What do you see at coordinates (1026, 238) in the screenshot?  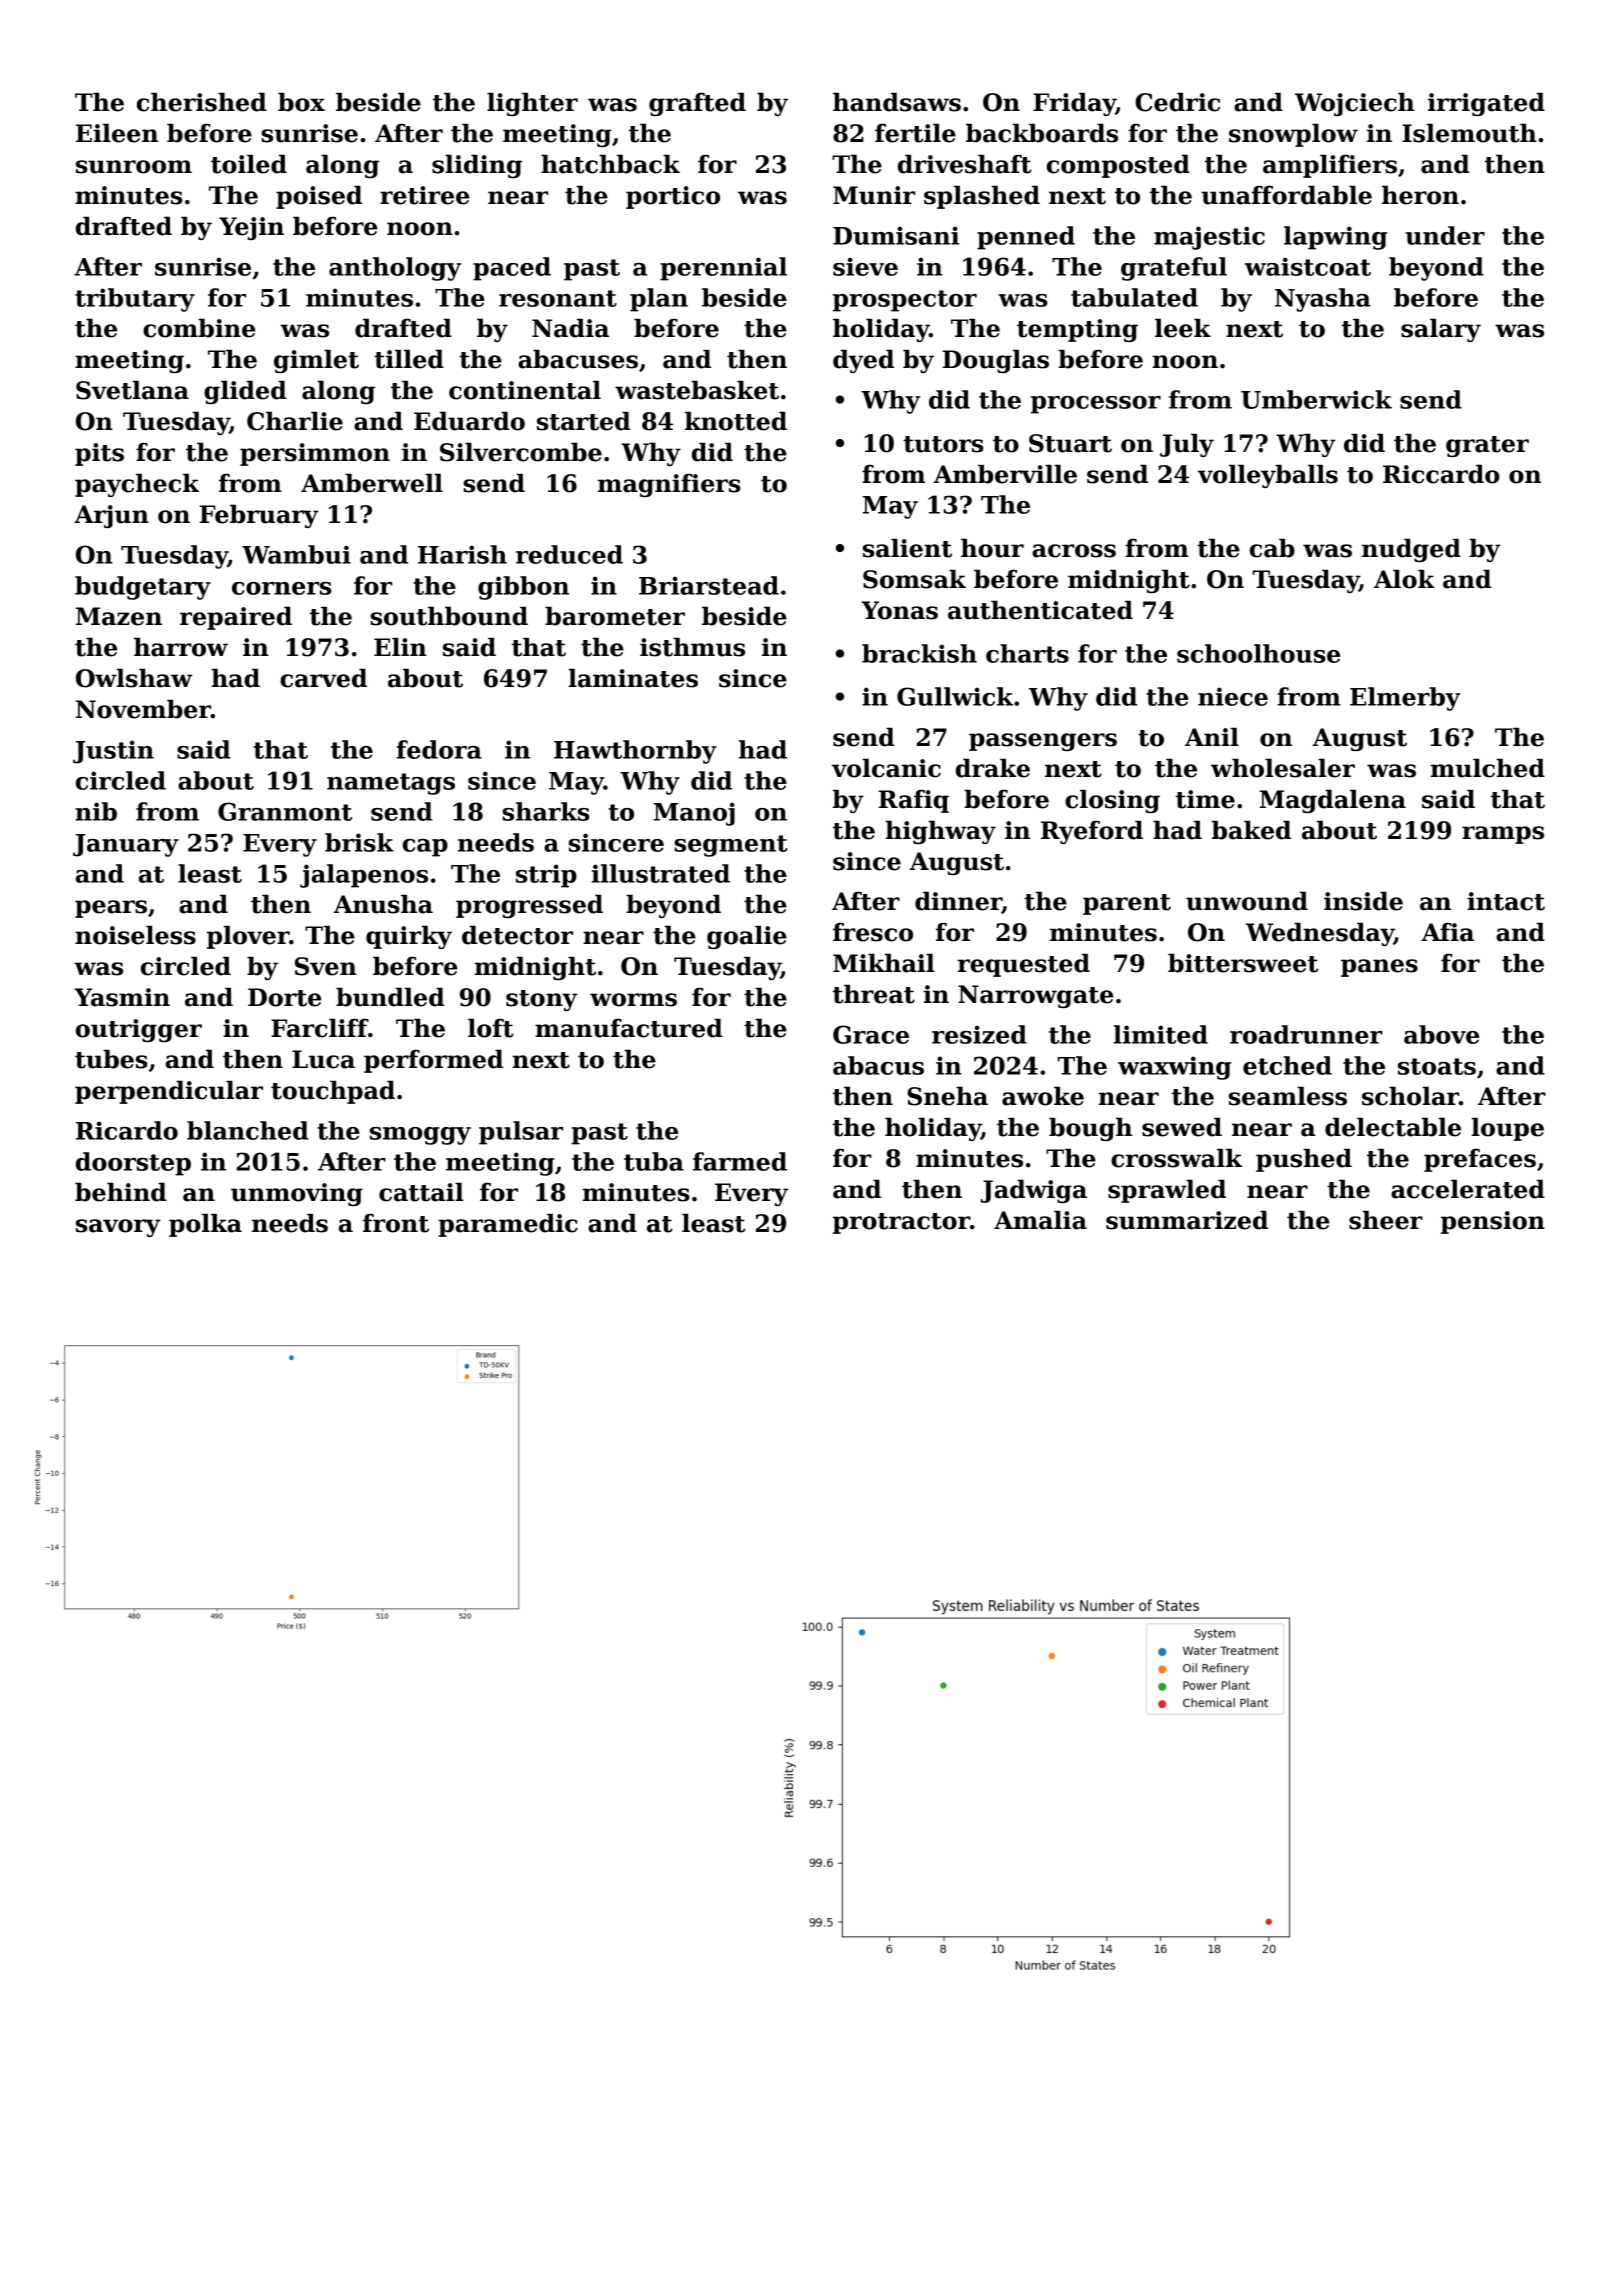 I see `penned` at bounding box center [1026, 238].
